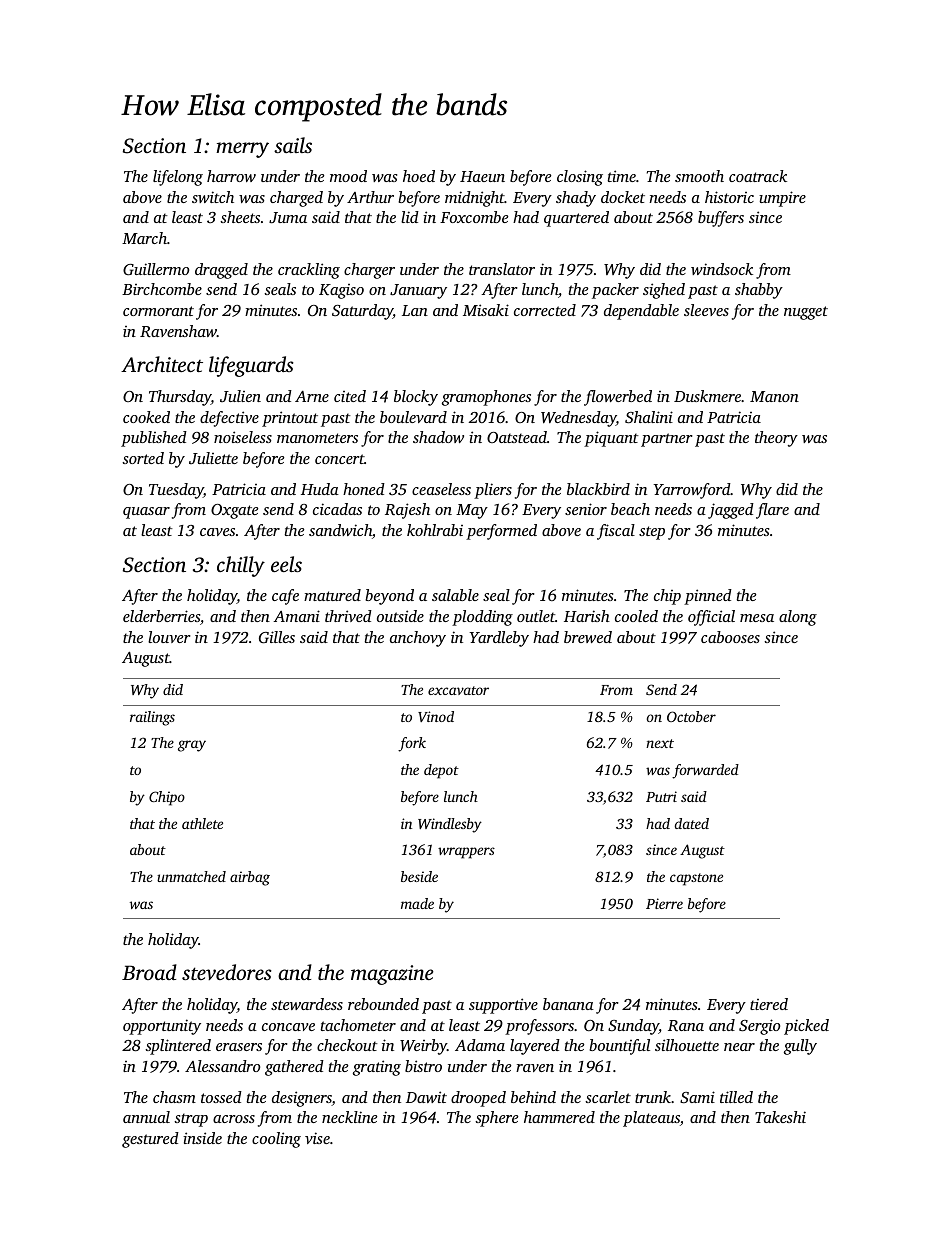 Image resolution: width=952 pixels, height=1233 pixels. Describe the element at coordinates (661, 796) in the screenshot. I see `Putri` at that location.
